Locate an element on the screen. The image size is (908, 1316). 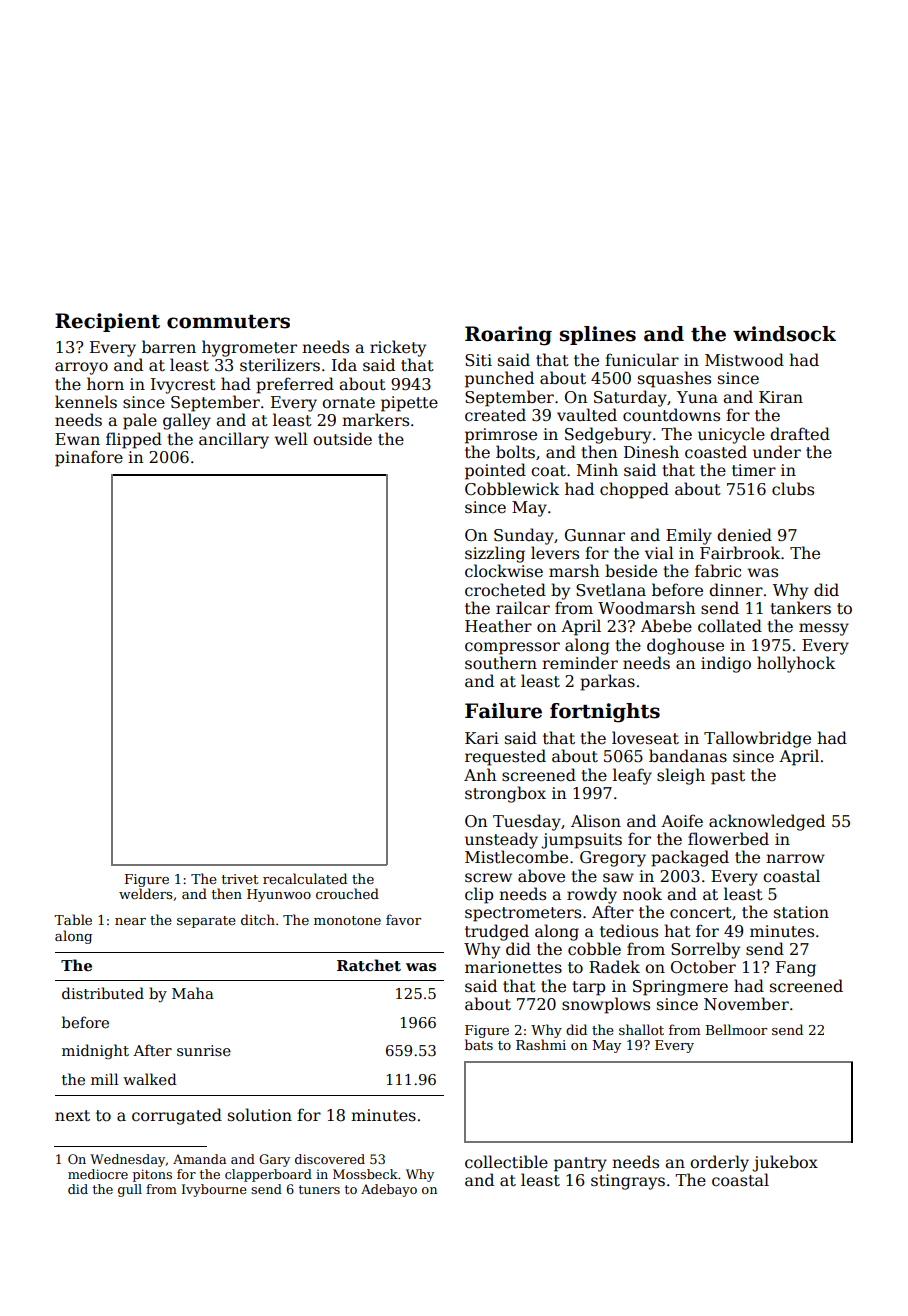
Gary is located at coordinates (274, 1160).
